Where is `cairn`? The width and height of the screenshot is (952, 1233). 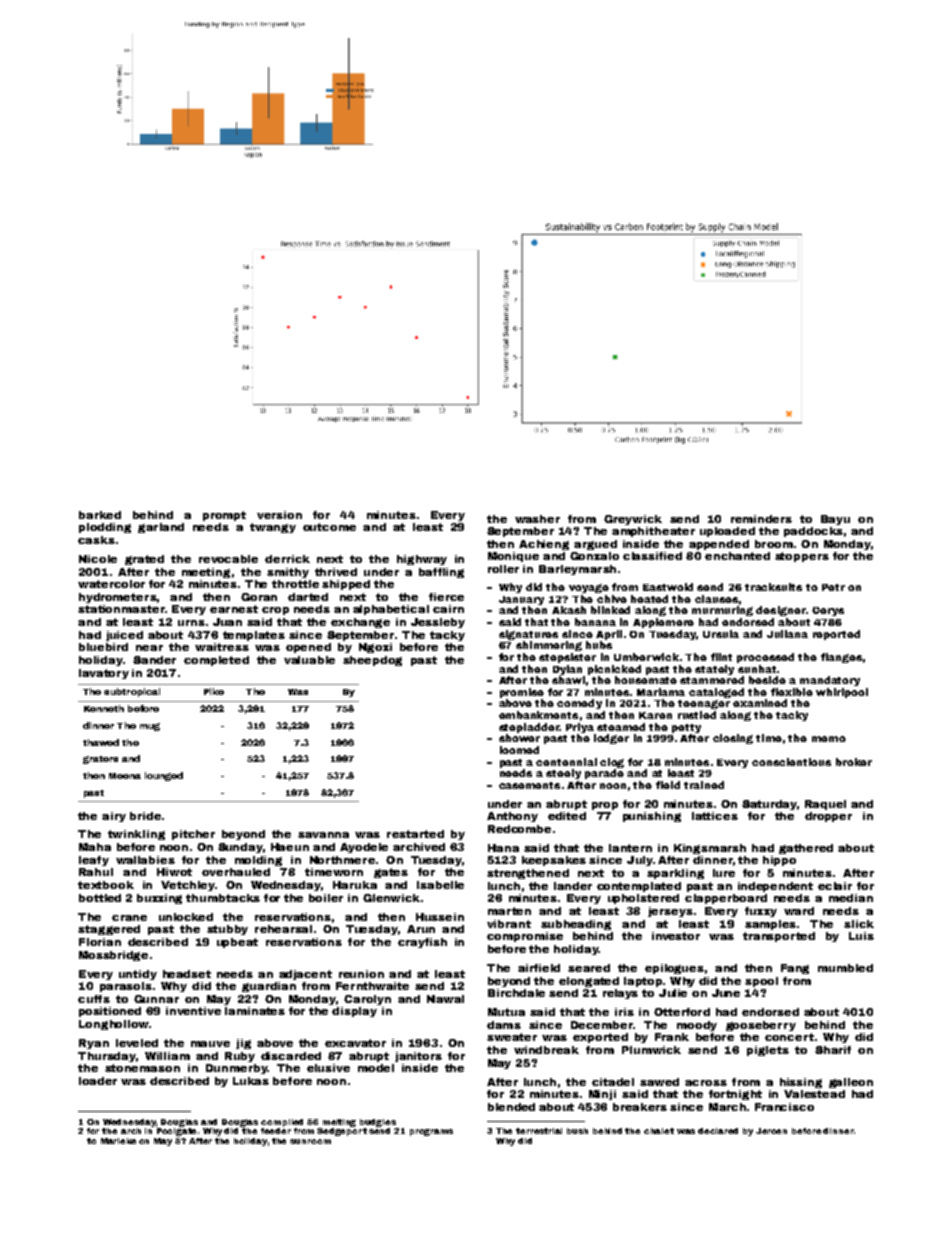 cairn is located at coordinates (448, 609).
